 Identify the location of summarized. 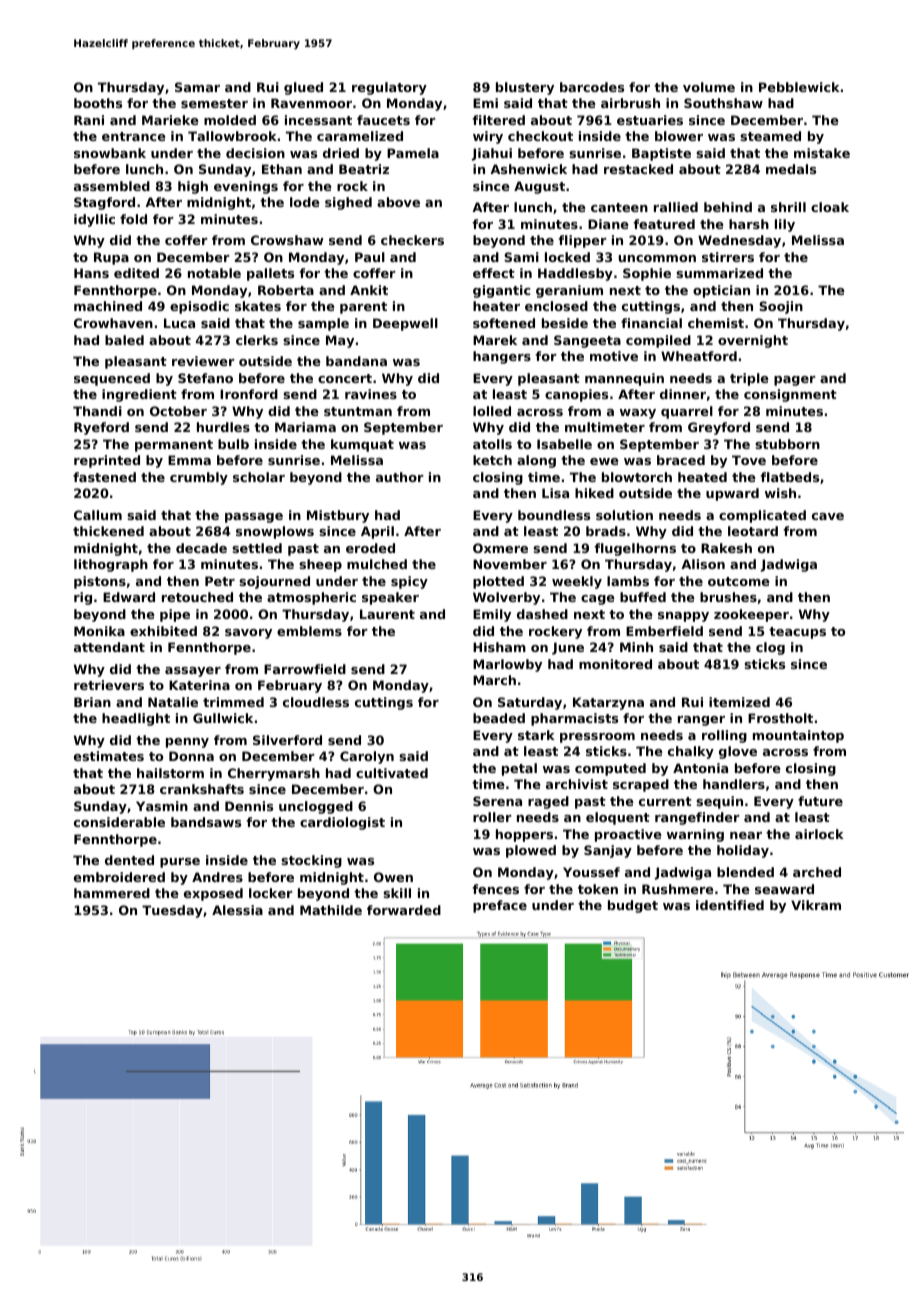
(719, 273).
